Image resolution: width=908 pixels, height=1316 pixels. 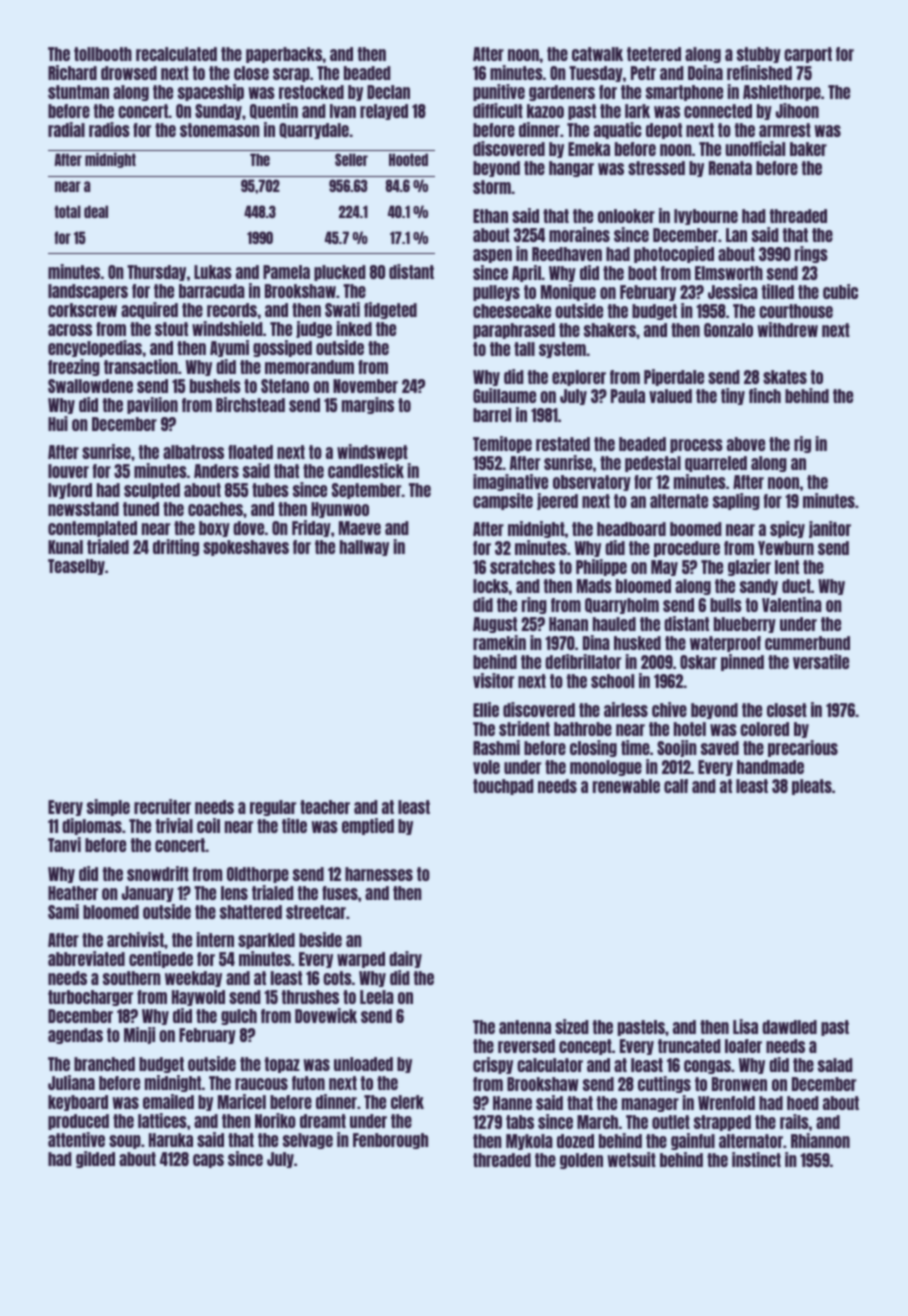 What do you see at coordinates (808, 149) in the image?
I see `baker` at bounding box center [808, 149].
